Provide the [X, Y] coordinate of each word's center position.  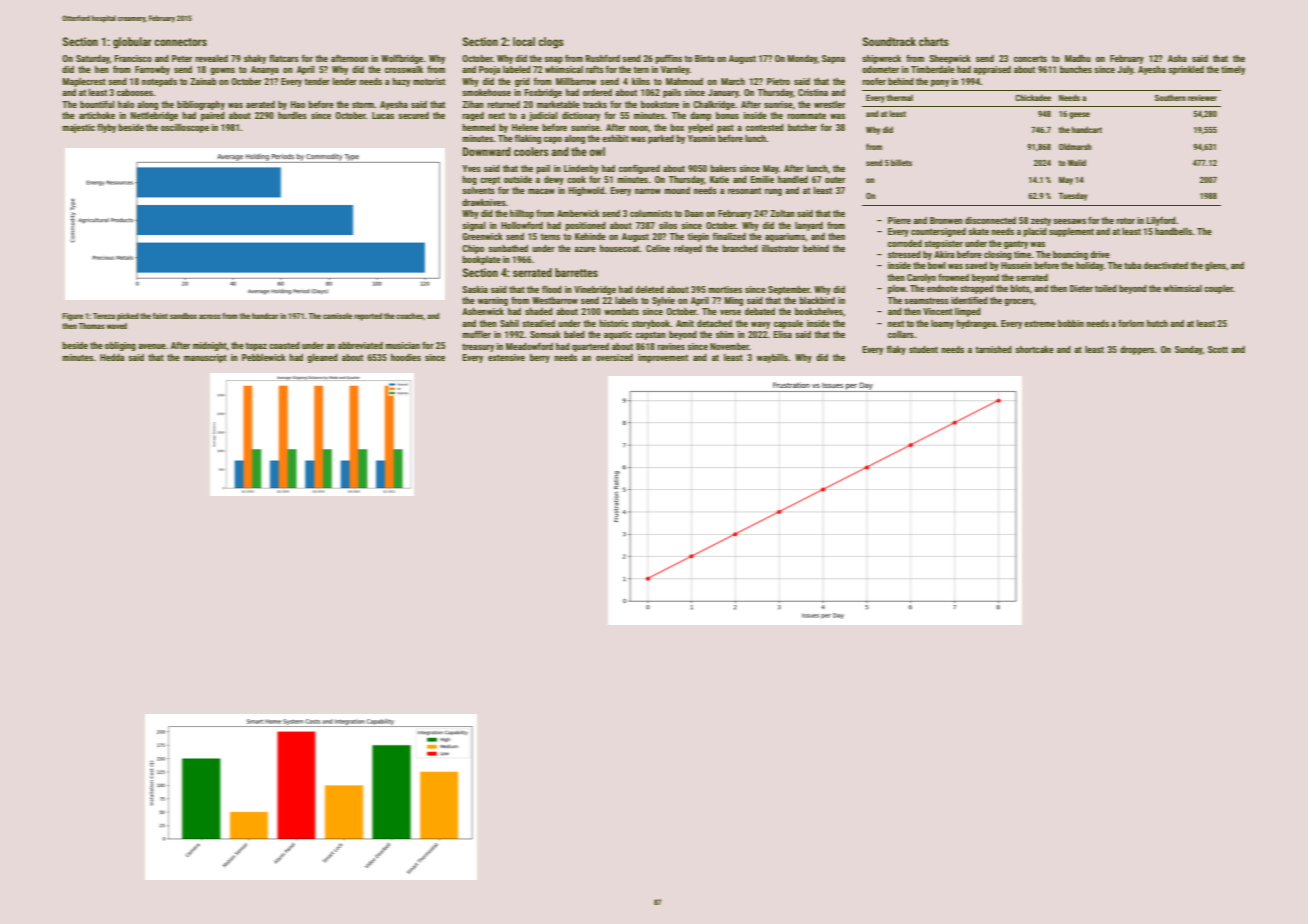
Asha [1177, 58]
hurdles [292, 115]
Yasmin [702, 138]
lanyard [809, 226]
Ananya [265, 70]
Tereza [104, 316]
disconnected [990, 220]
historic [613, 323]
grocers [1019, 302]
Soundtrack [889, 41]
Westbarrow [555, 300]
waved [117, 326]
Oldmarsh [1075, 146]
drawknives [484, 202]
